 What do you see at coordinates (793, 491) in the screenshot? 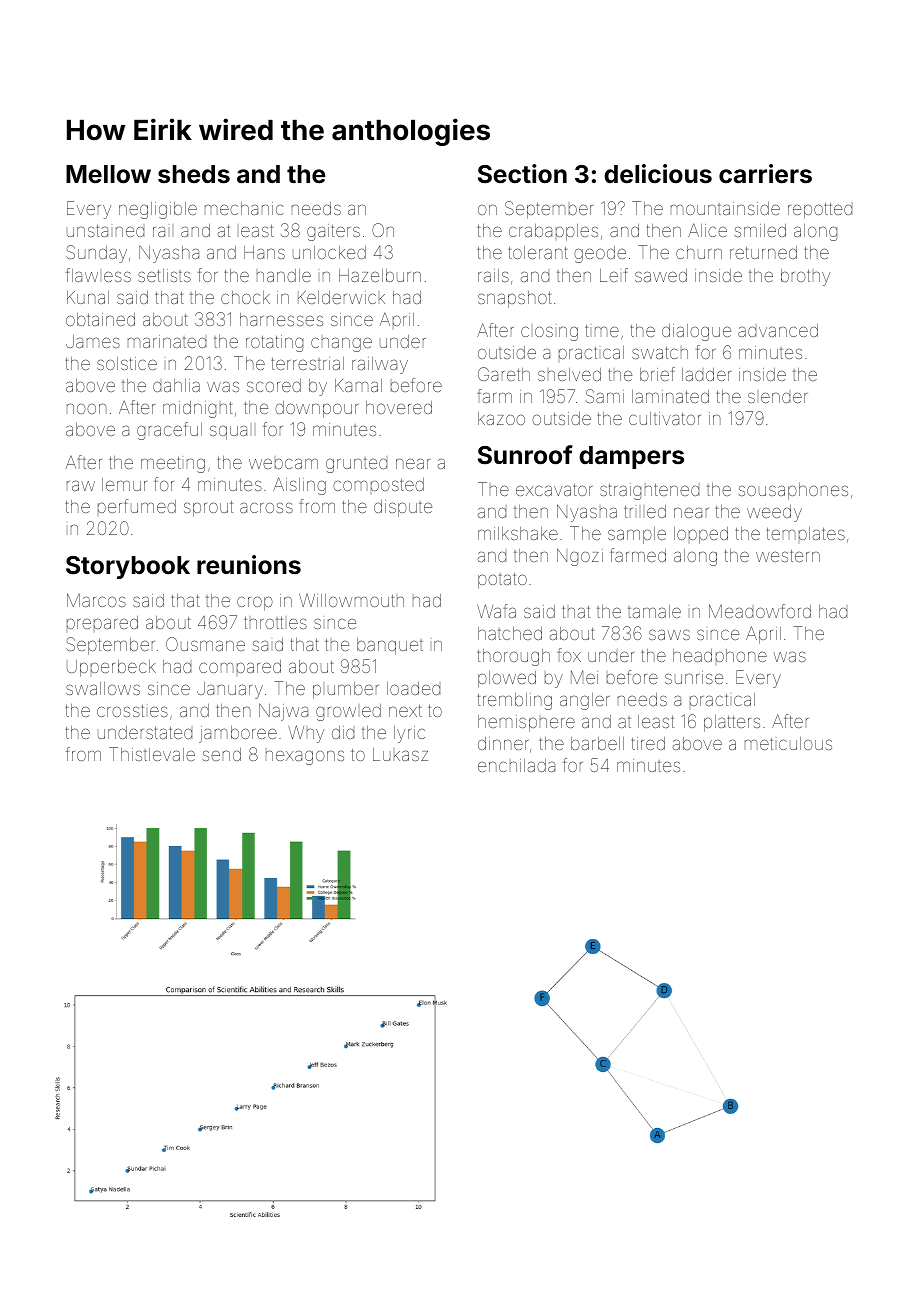
I see `sousaphones` at bounding box center [793, 491].
